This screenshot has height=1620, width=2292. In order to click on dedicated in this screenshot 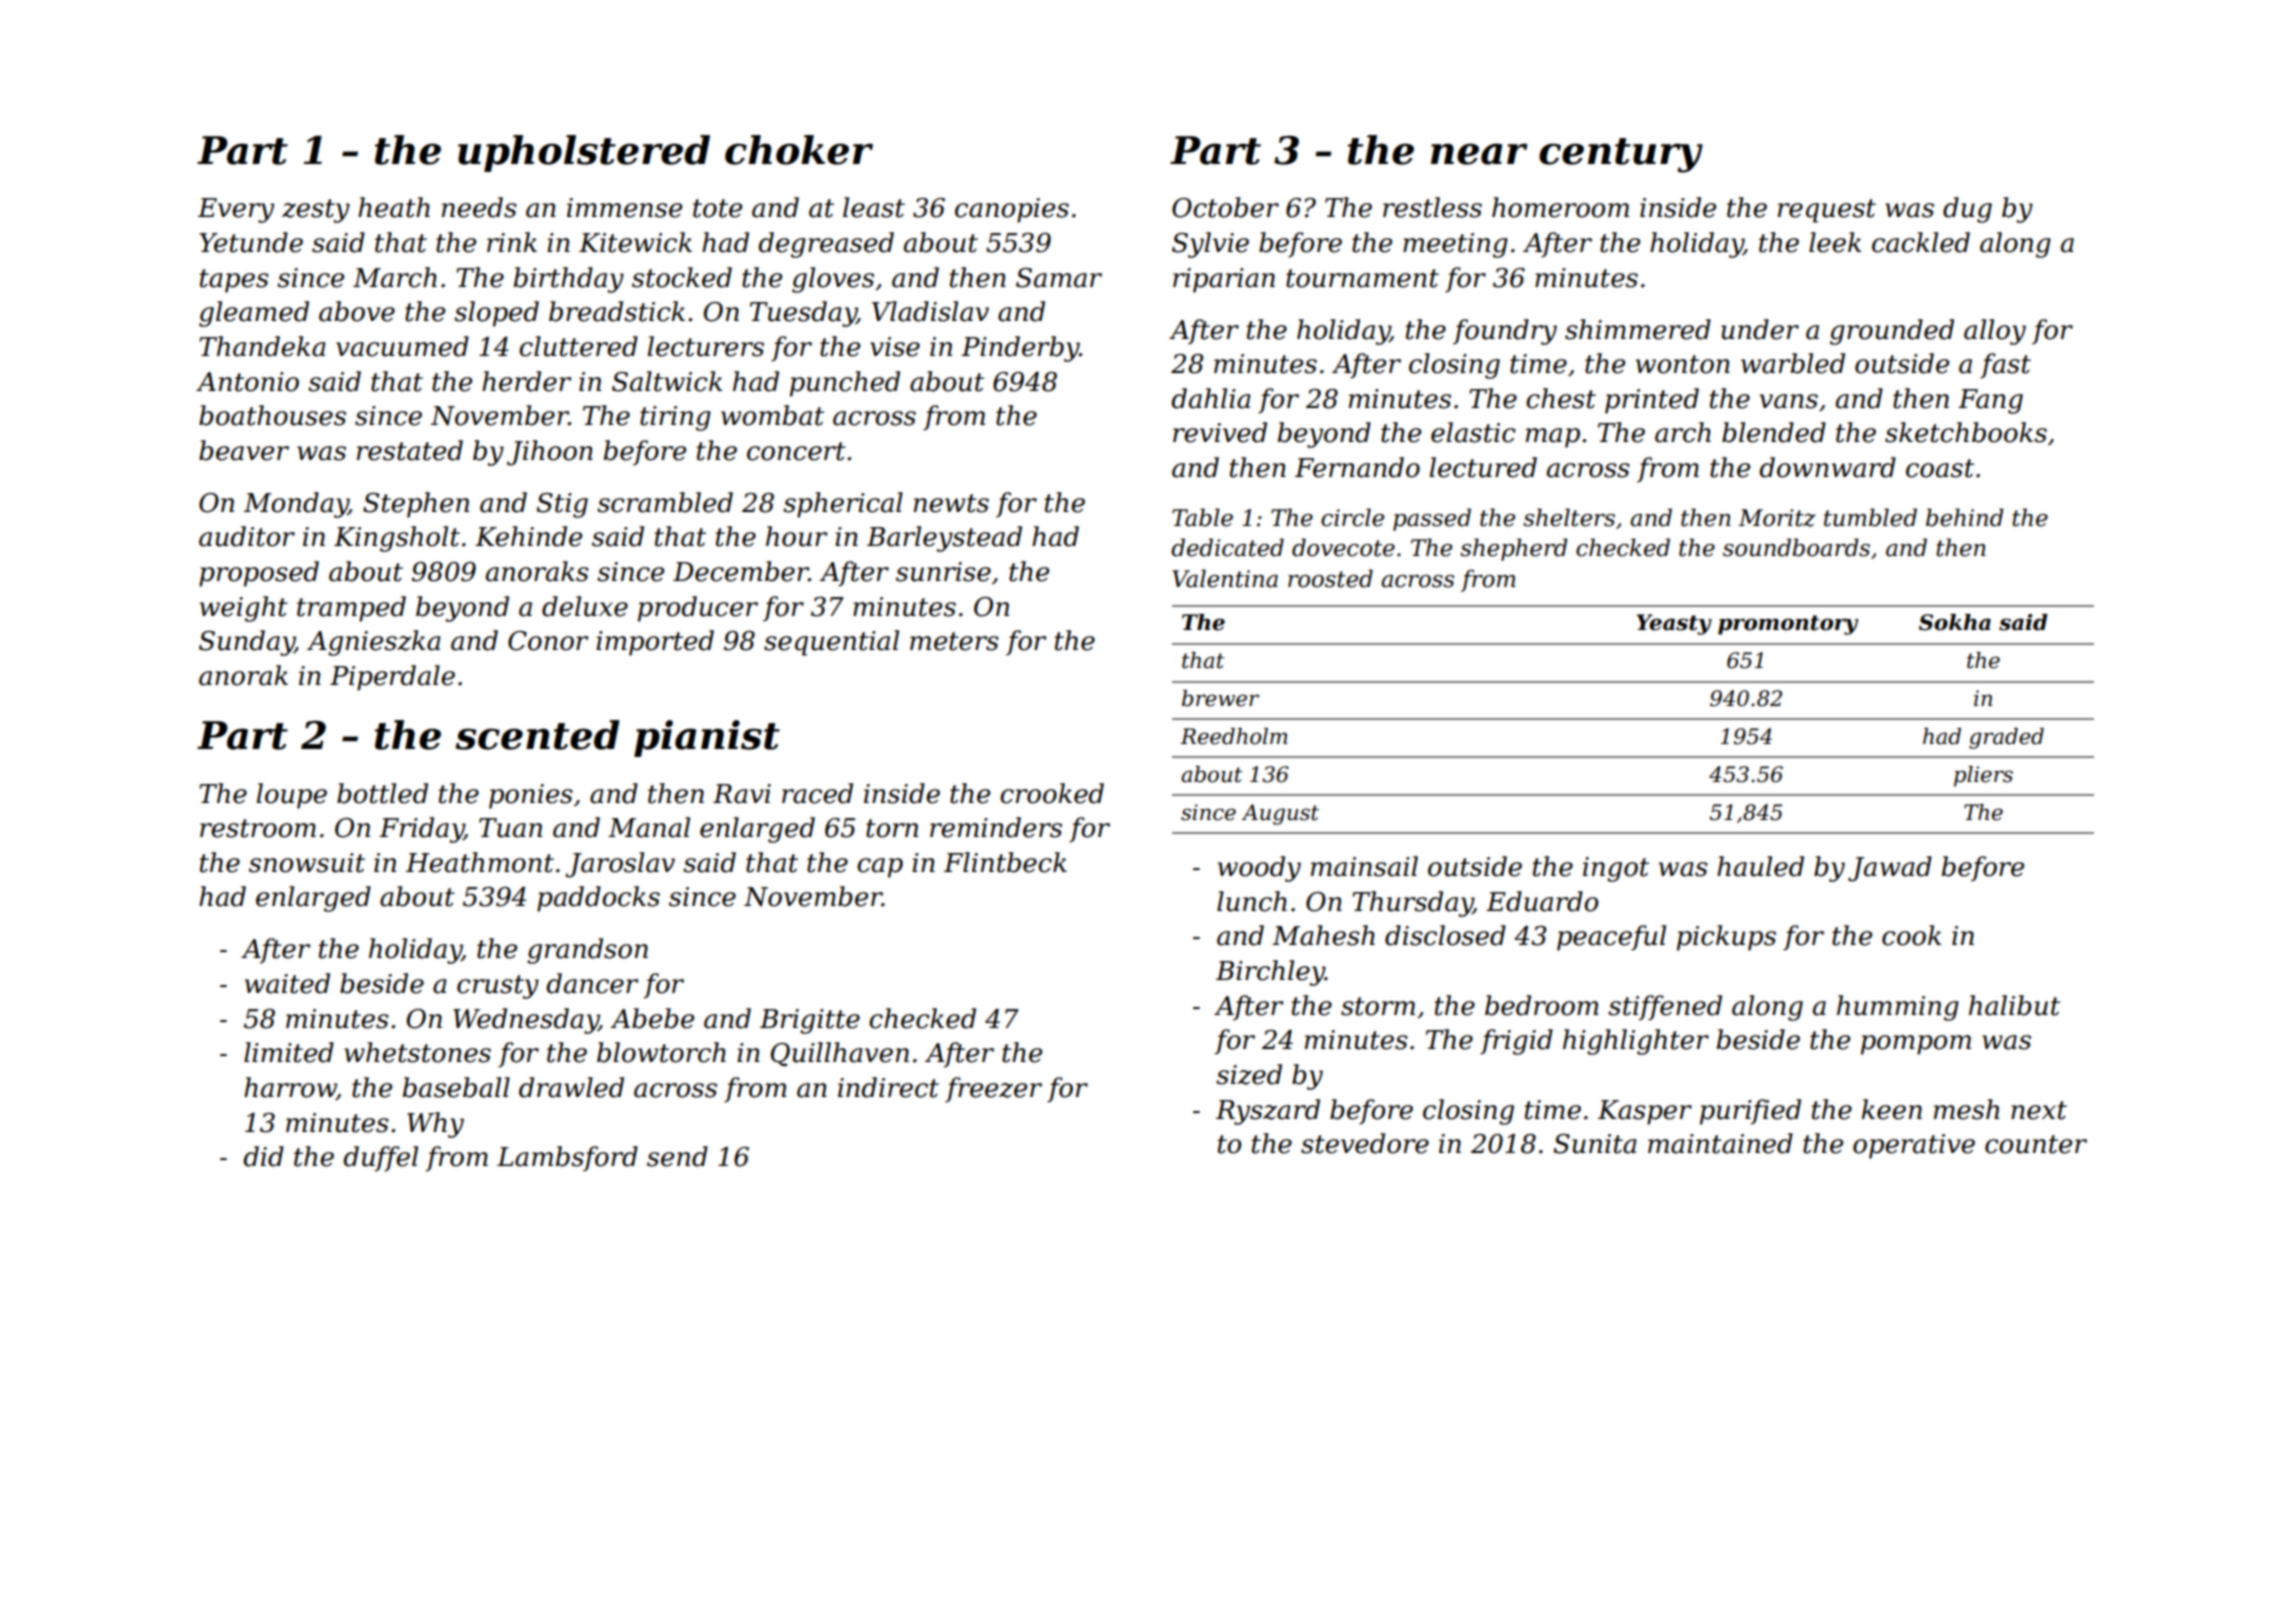, I will do `click(1227, 547)`.
